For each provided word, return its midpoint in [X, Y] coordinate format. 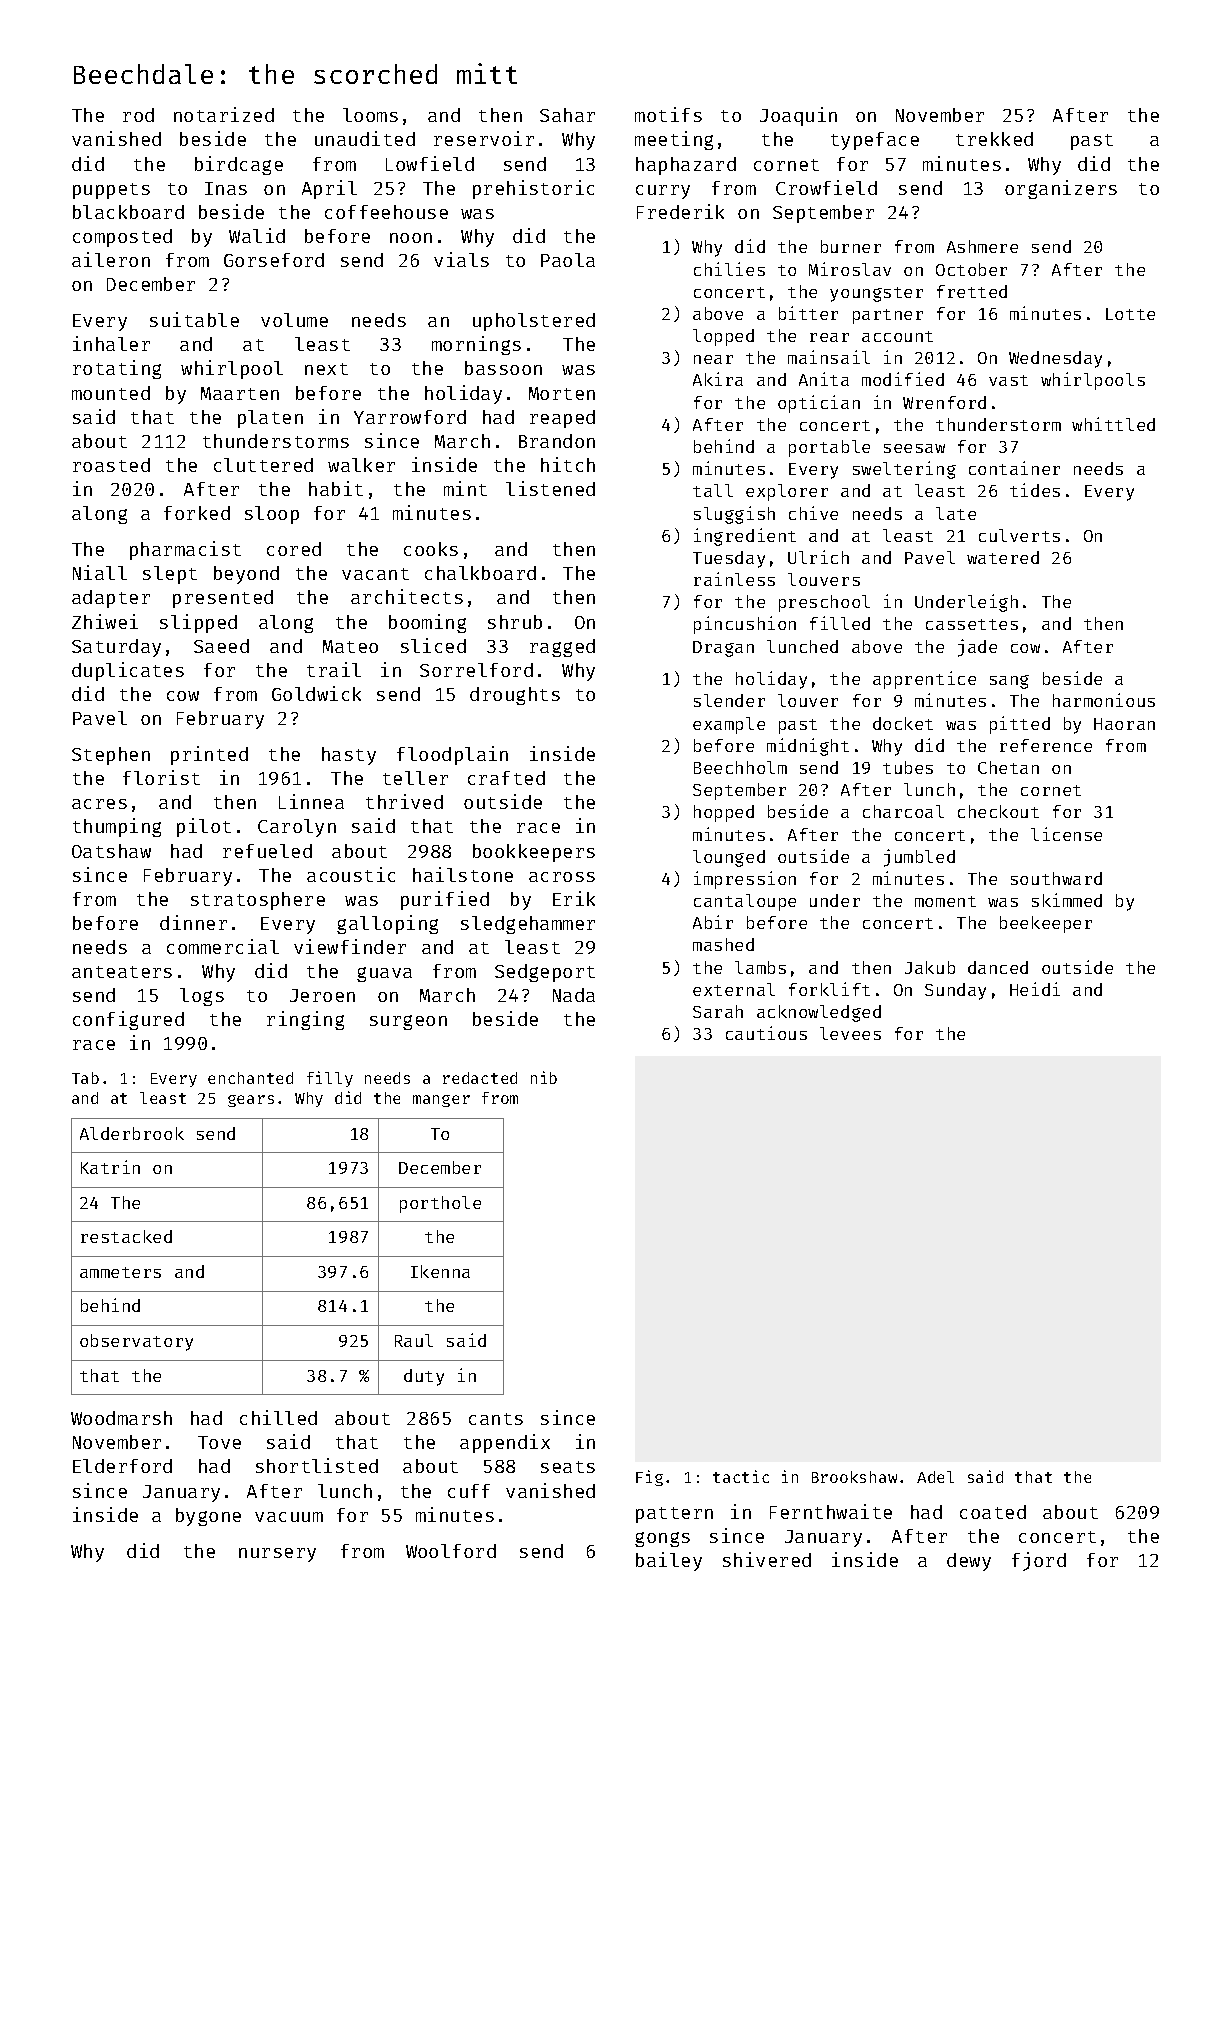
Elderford [122, 1466]
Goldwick [316, 693]
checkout [998, 811]
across [562, 877]
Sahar [567, 115]
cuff [469, 1491]
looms [370, 115]
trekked [994, 139]
